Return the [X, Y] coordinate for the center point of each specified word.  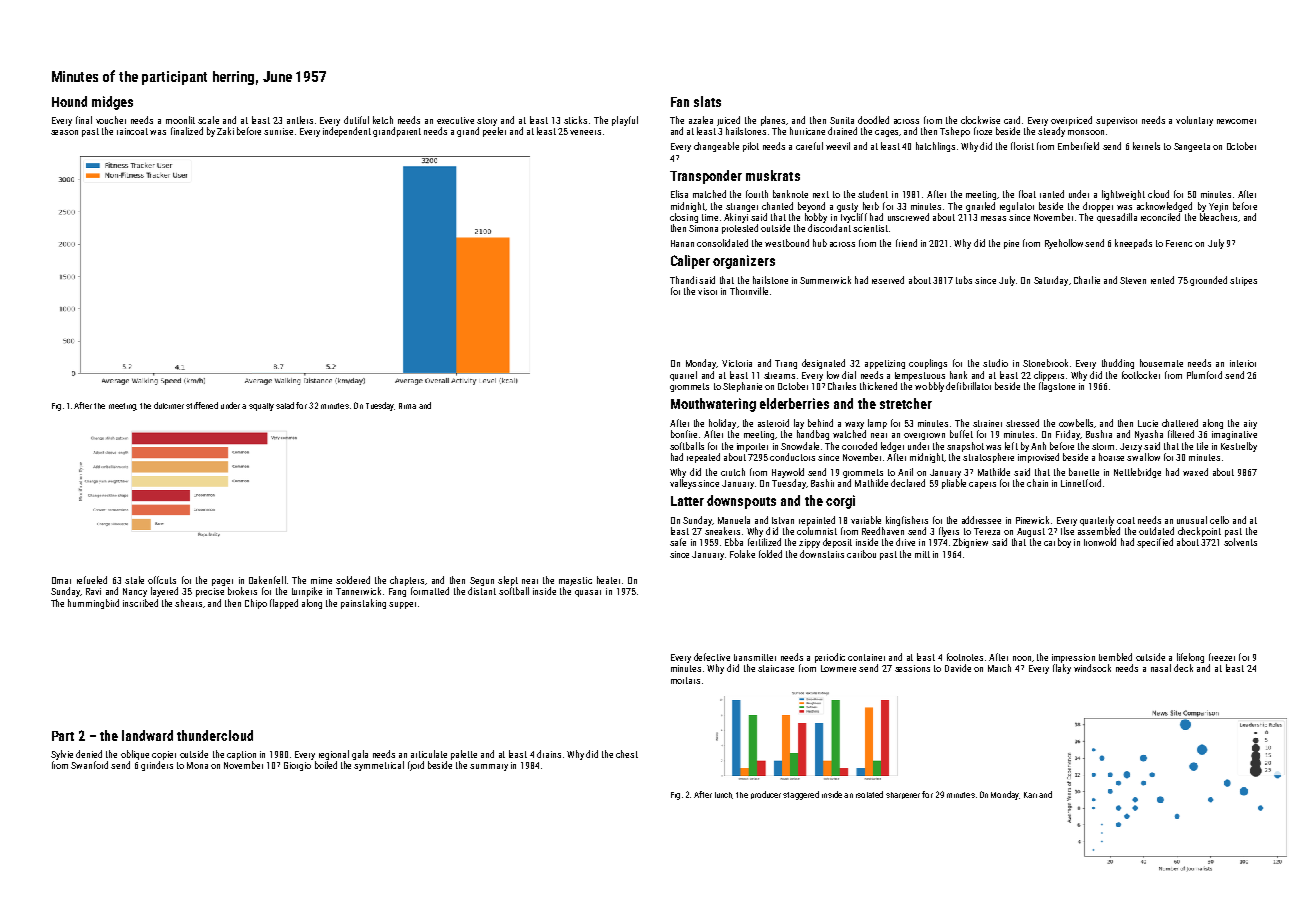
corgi [840, 502]
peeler [494, 132]
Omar [61, 580]
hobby [816, 218]
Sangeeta [1192, 147]
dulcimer [169, 405]
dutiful [356, 120]
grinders [157, 766]
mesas [993, 218]
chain [1037, 483]
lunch [724, 795]
